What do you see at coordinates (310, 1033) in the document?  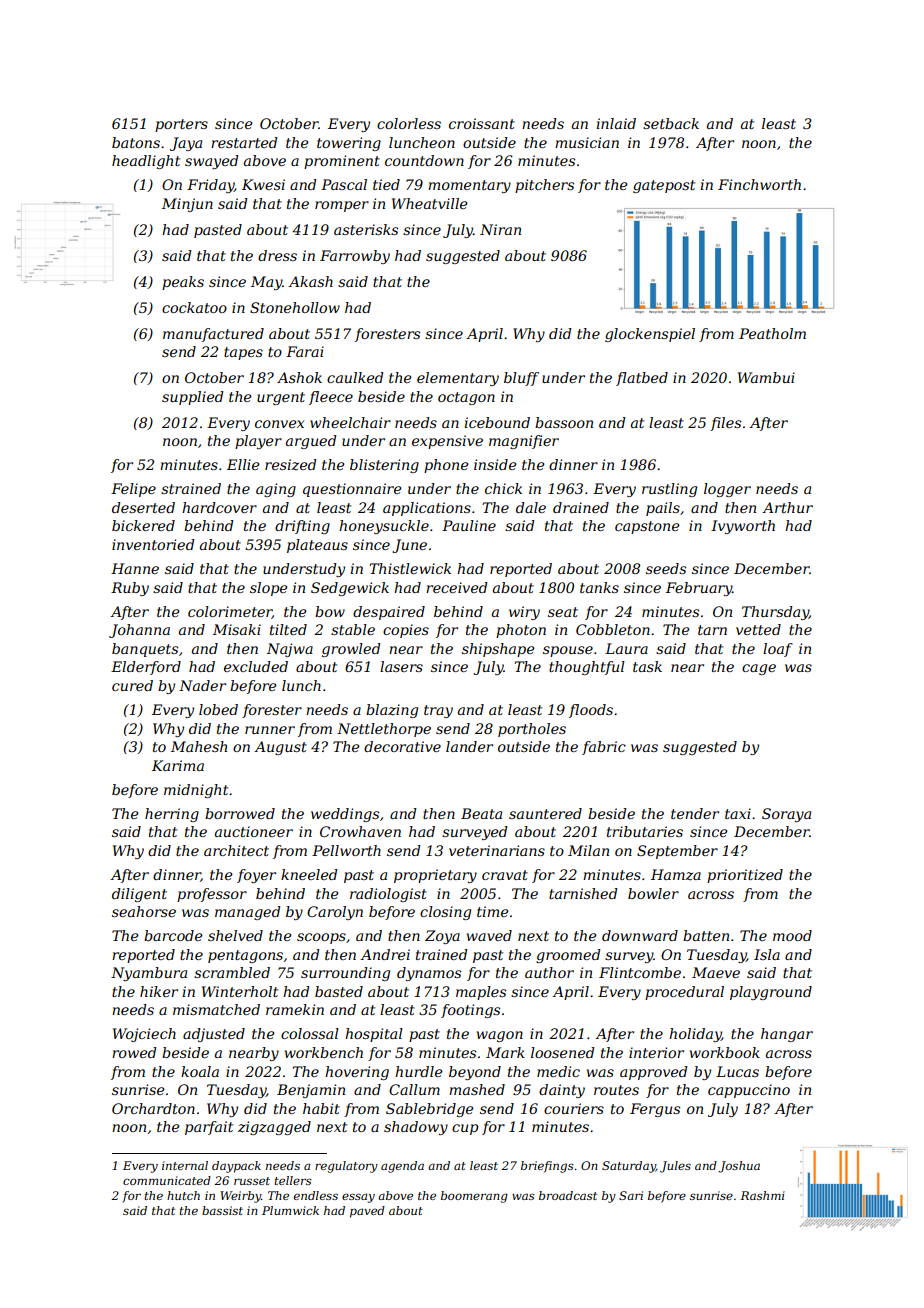 I see `colossal` at bounding box center [310, 1033].
